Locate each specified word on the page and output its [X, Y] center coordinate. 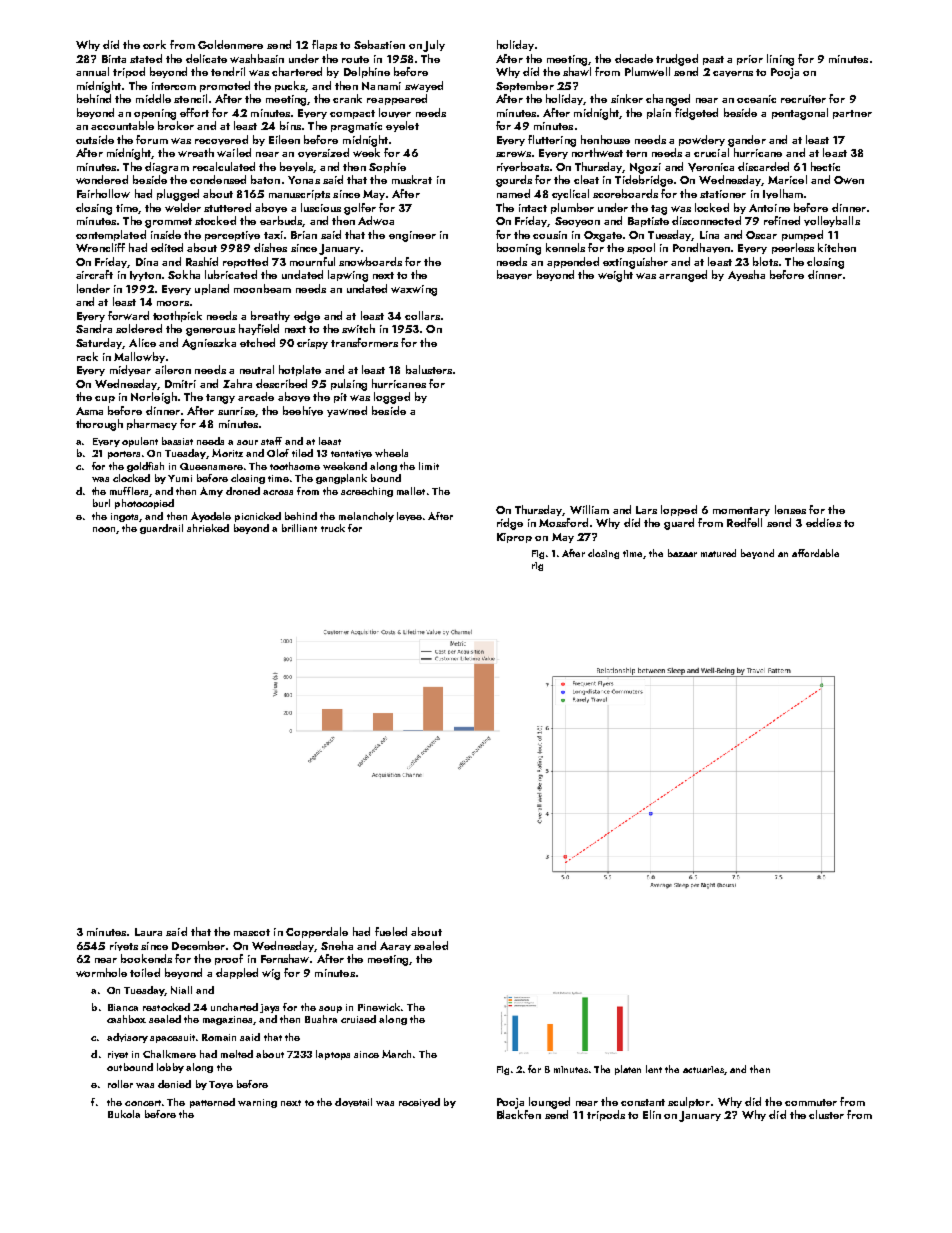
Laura [148, 932]
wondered [102, 179]
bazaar [682, 553]
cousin [550, 235]
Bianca [123, 1007]
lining [780, 60]
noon [104, 529]
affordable [815, 553]
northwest [597, 152]
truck [333, 528]
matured [718, 553]
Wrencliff [100, 247]
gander [747, 141]
